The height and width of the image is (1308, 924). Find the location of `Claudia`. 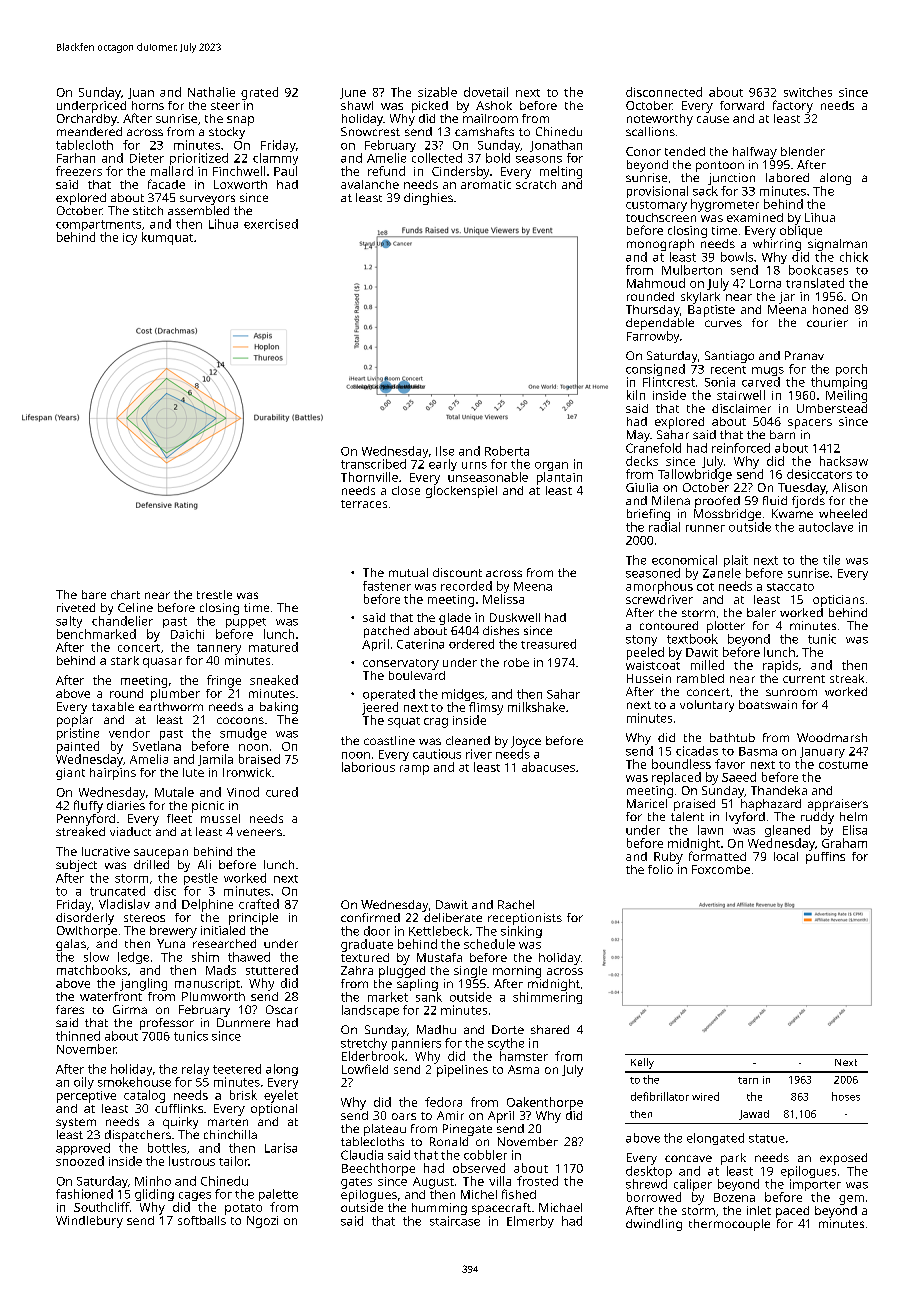

Claudia is located at coordinates (362, 1155).
